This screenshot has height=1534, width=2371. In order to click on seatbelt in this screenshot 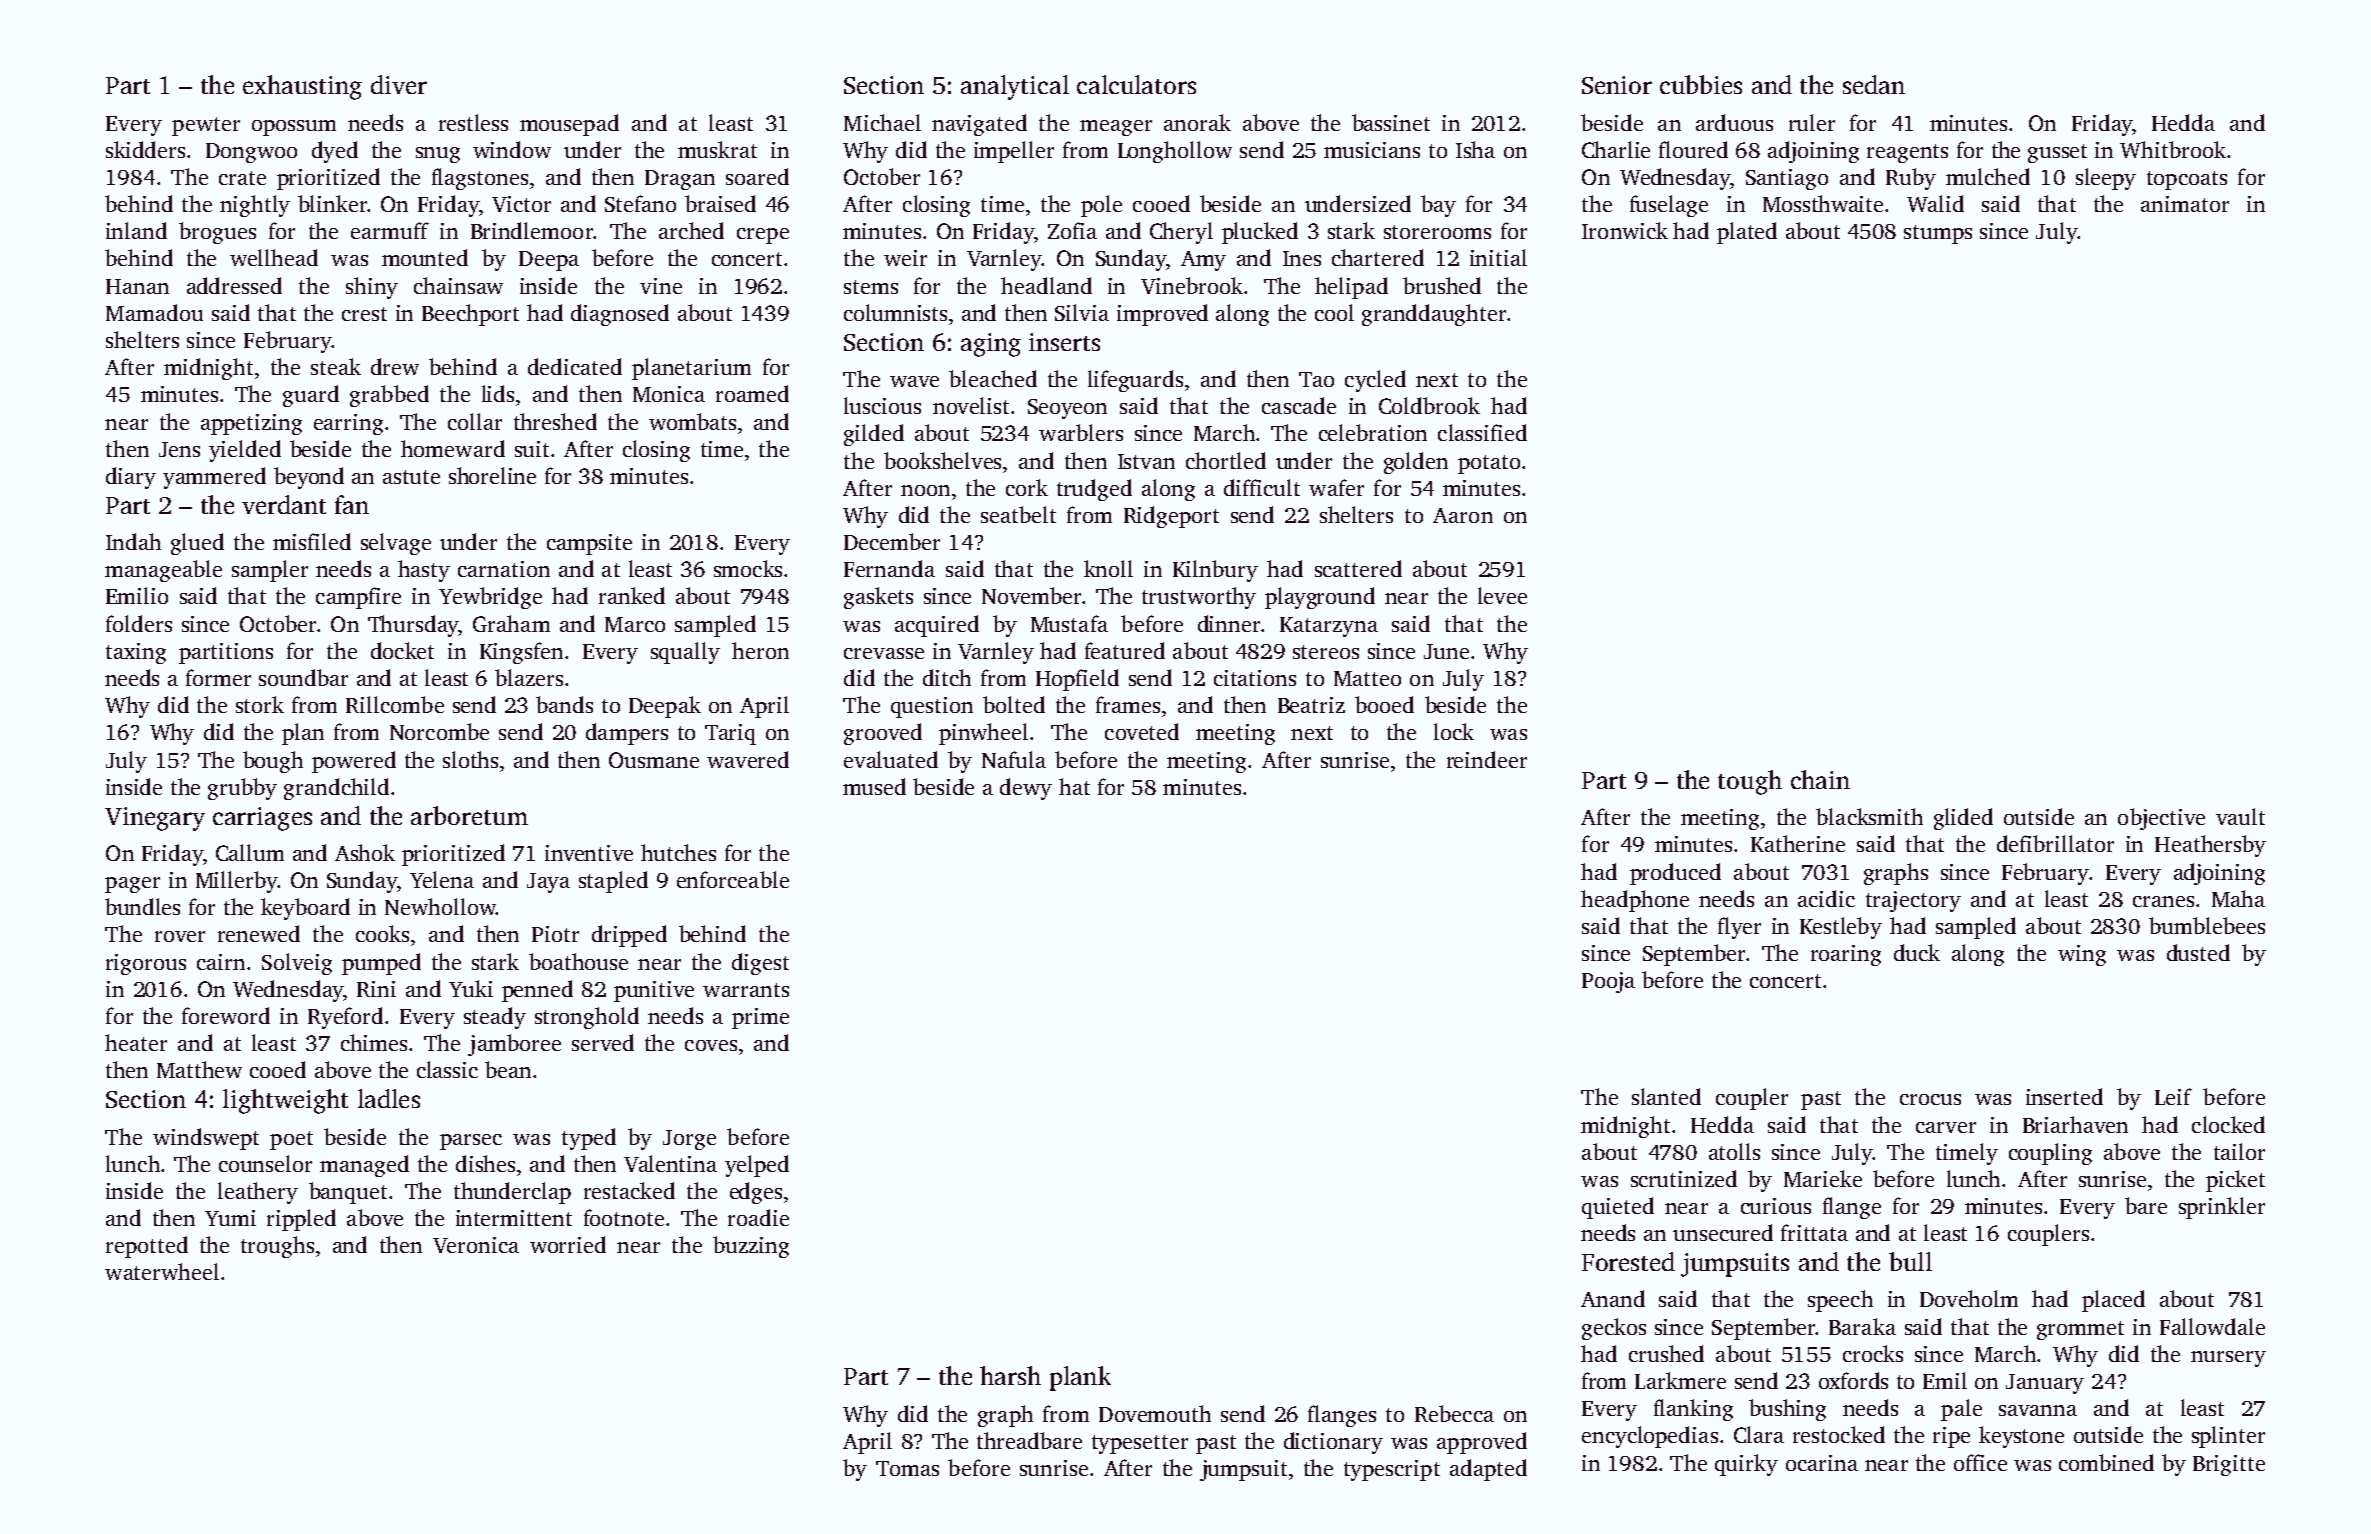, I will do `click(1018, 514)`.
